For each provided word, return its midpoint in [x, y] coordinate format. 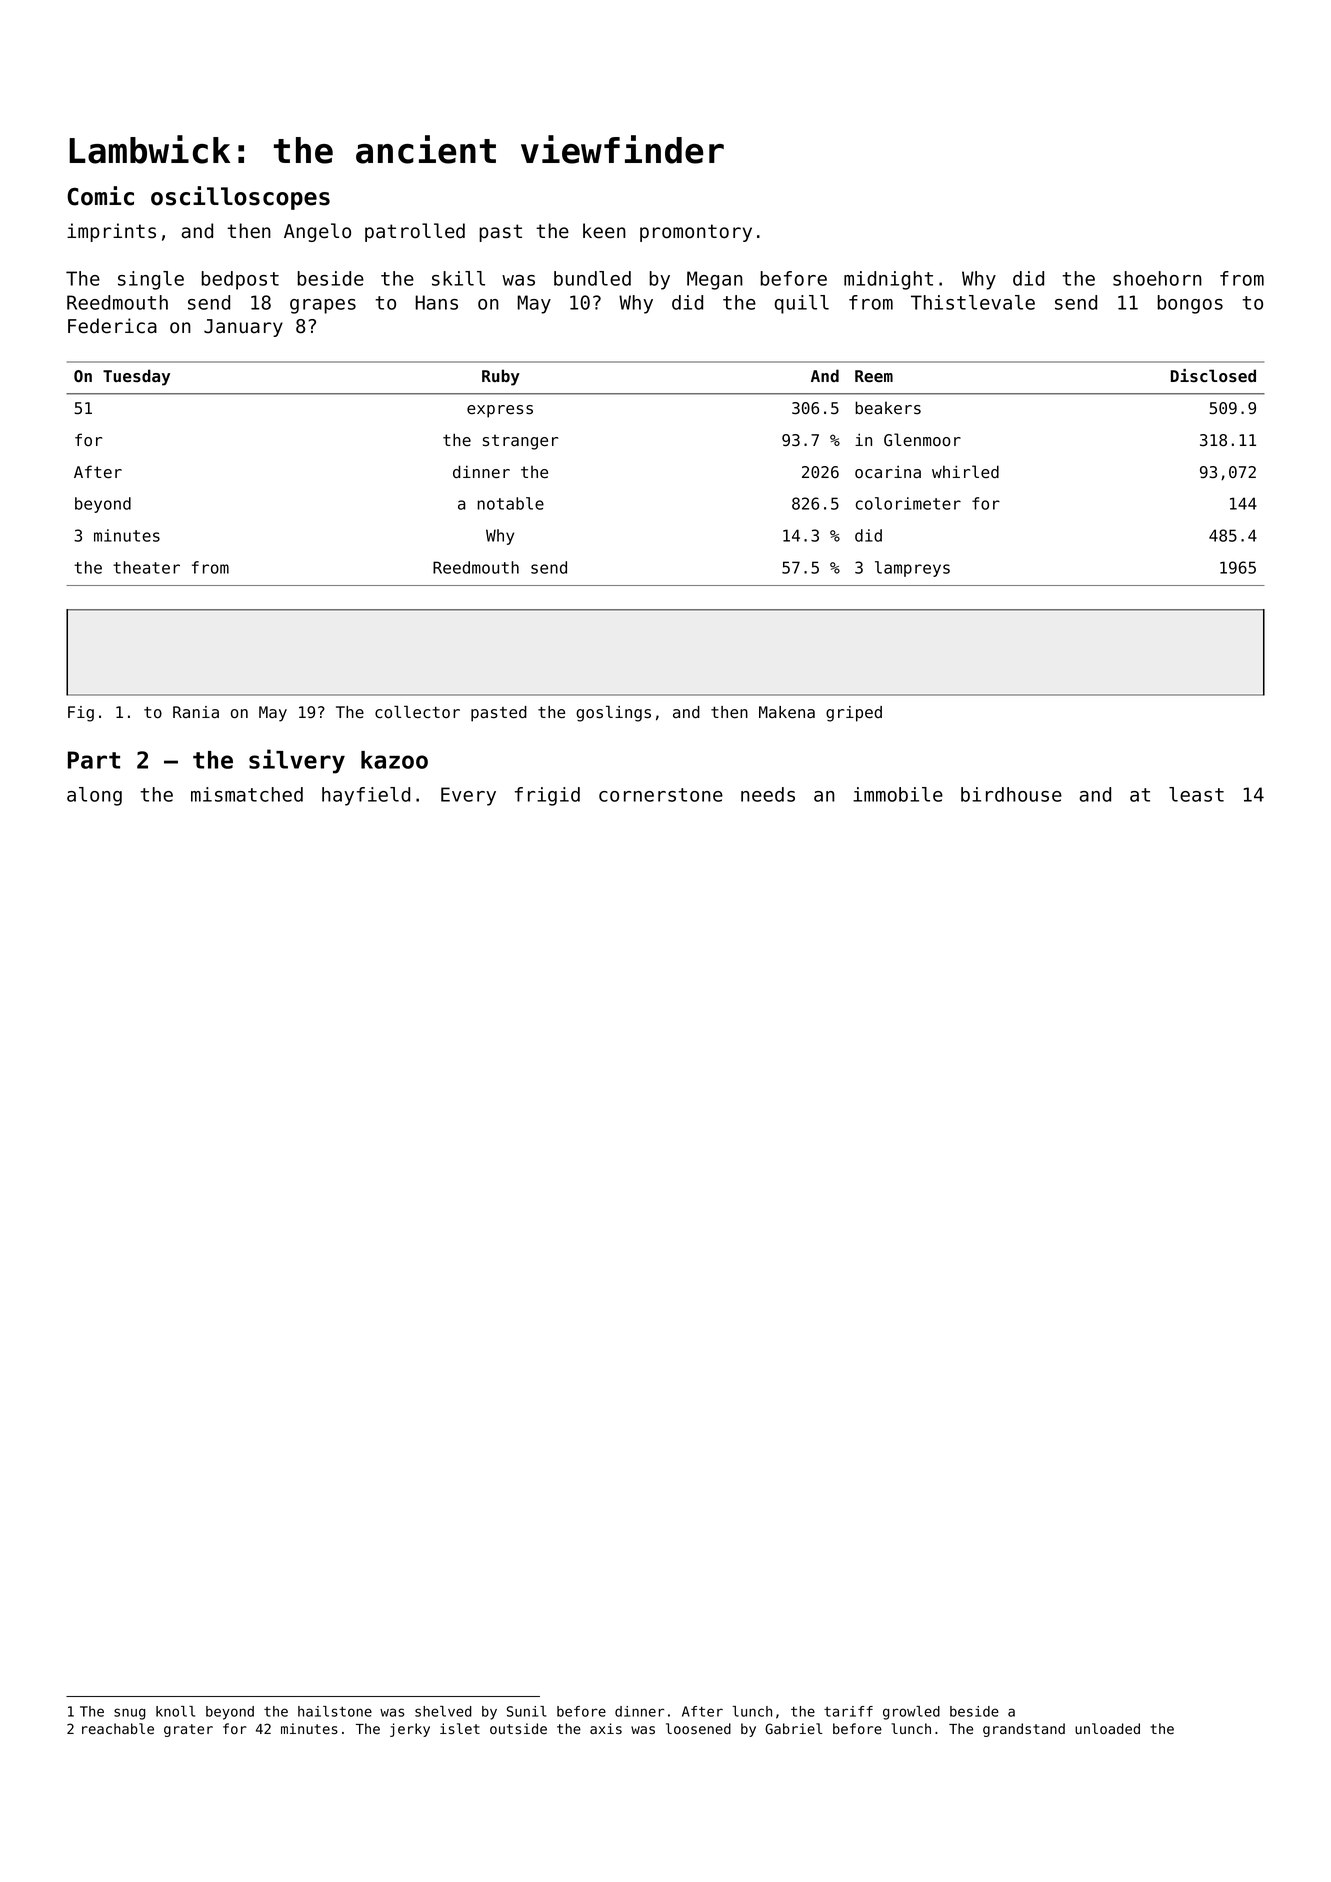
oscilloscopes [240, 198]
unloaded [1107, 1729]
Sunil [527, 1711]
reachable [118, 1729]
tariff [848, 1711]
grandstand [1024, 1730]
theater [146, 567]
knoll [175, 1711]
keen [604, 231]
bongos [1190, 304]
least [1196, 794]
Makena [787, 712]
